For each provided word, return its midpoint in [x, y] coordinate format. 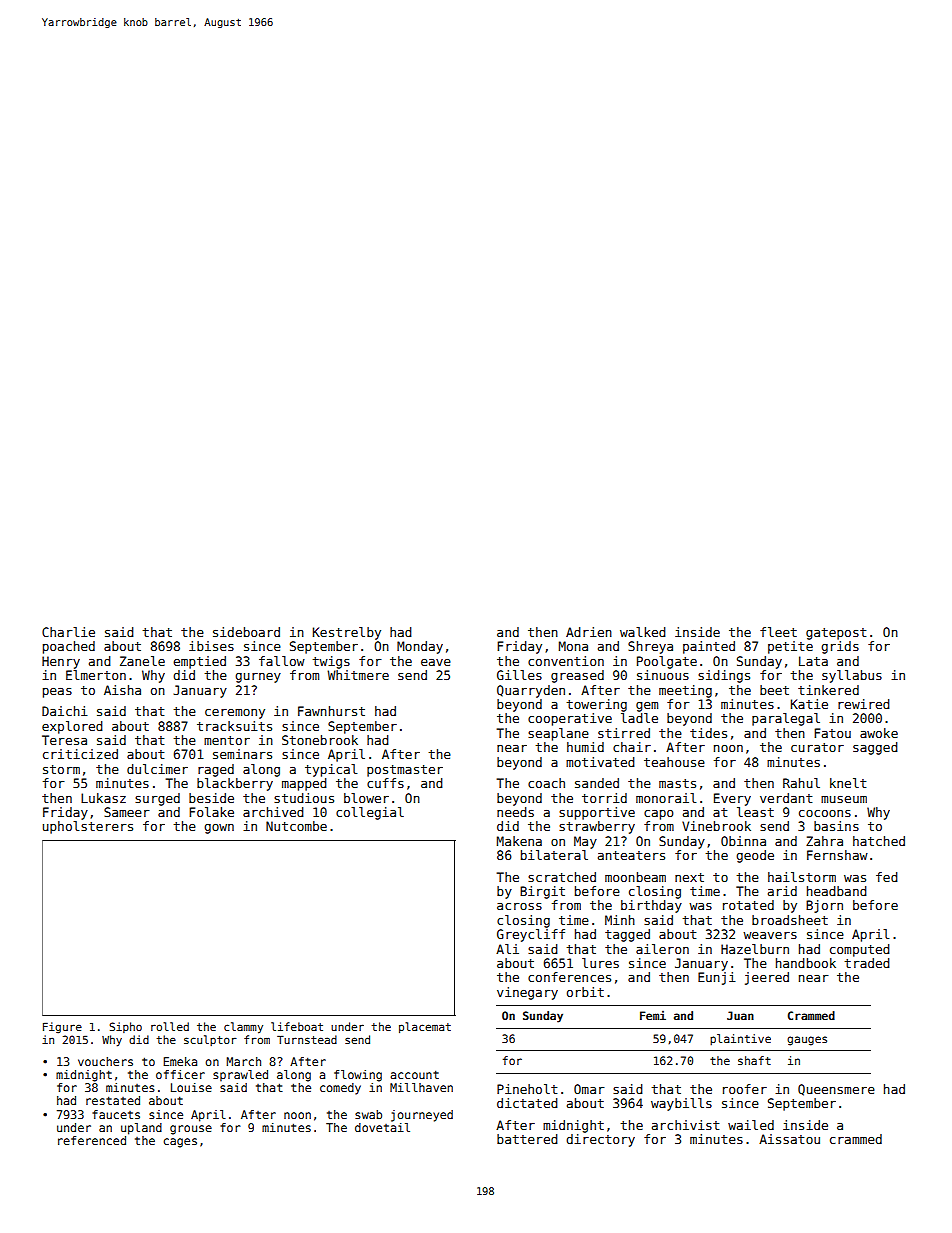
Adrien [589, 632]
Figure [62, 1027]
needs [515, 812]
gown [219, 829]
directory [600, 1140]
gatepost [836, 634]
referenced [92, 1140]
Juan [740, 1015]
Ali [507, 949]
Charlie [68, 632]
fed [887, 877]
